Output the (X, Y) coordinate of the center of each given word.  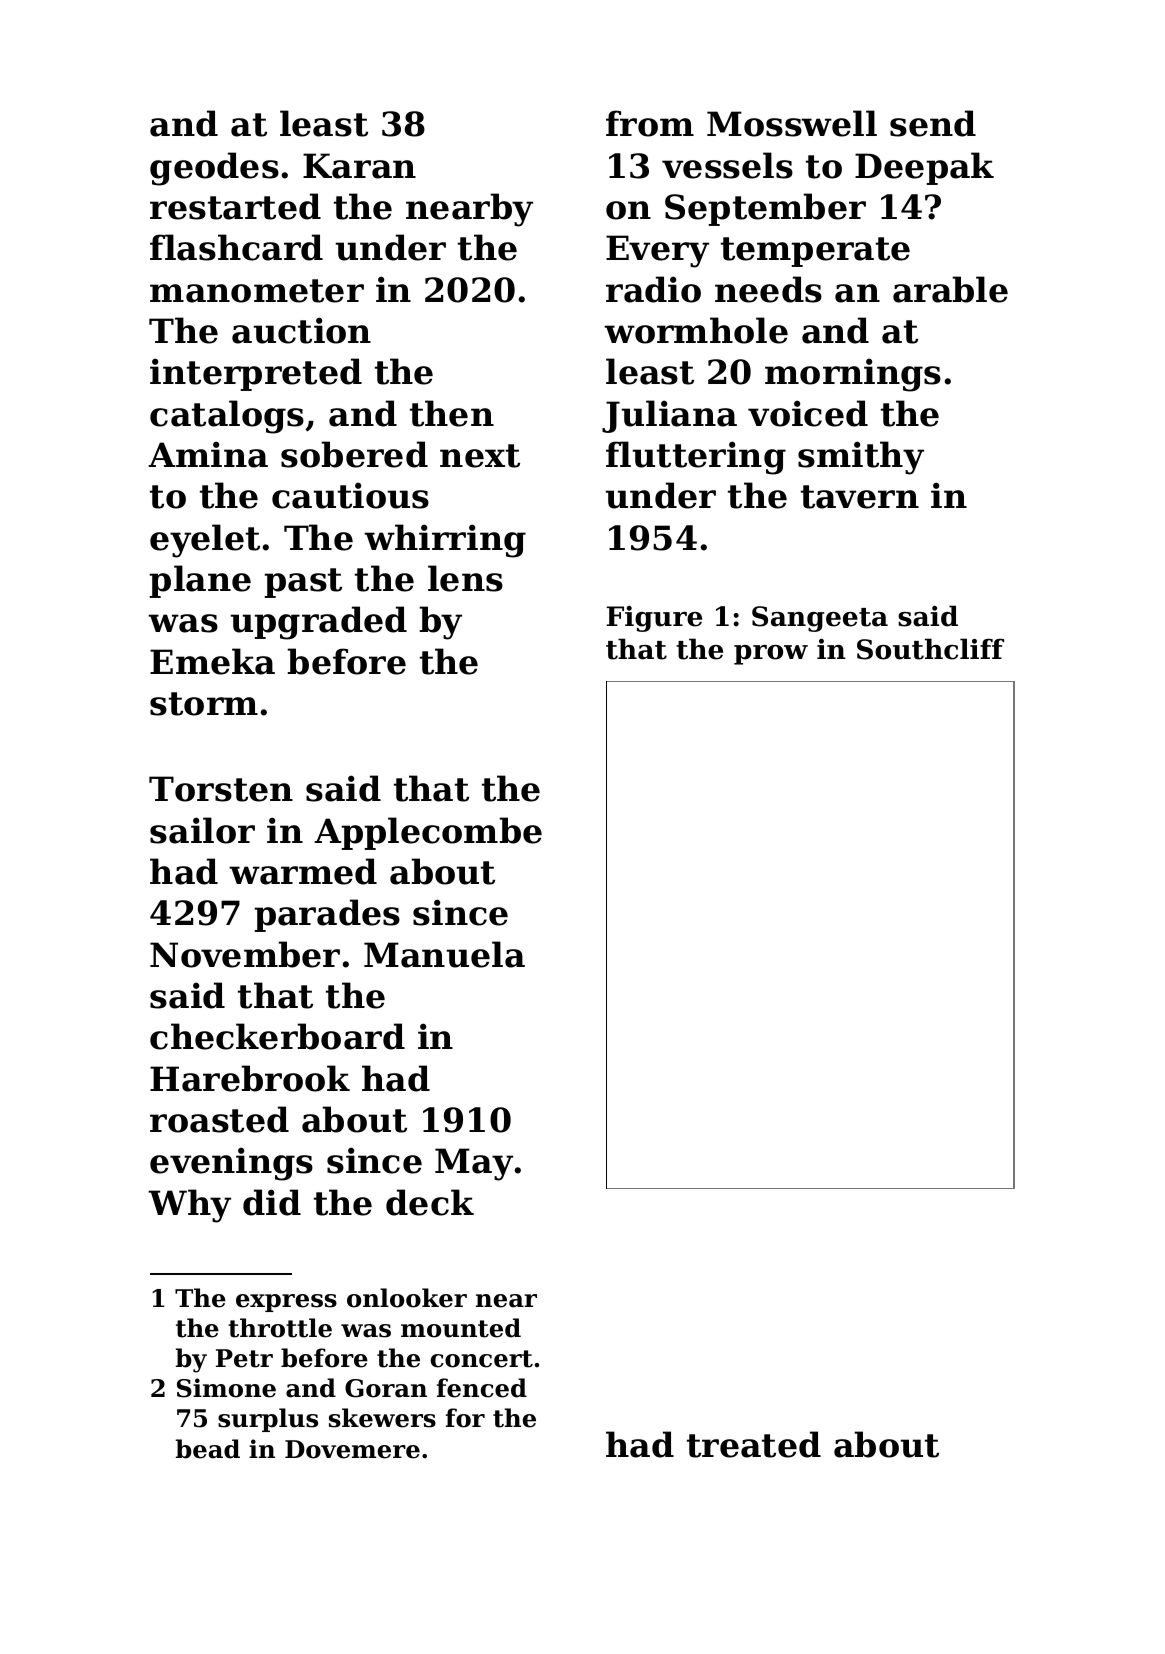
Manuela (444, 954)
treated (754, 1444)
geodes (214, 169)
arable (950, 289)
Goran (386, 1388)
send (933, 123)
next (480, 456)
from (650, 123)
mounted (461, 1328)
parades (327, 915)
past (303, 583)
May (474, 1164)
